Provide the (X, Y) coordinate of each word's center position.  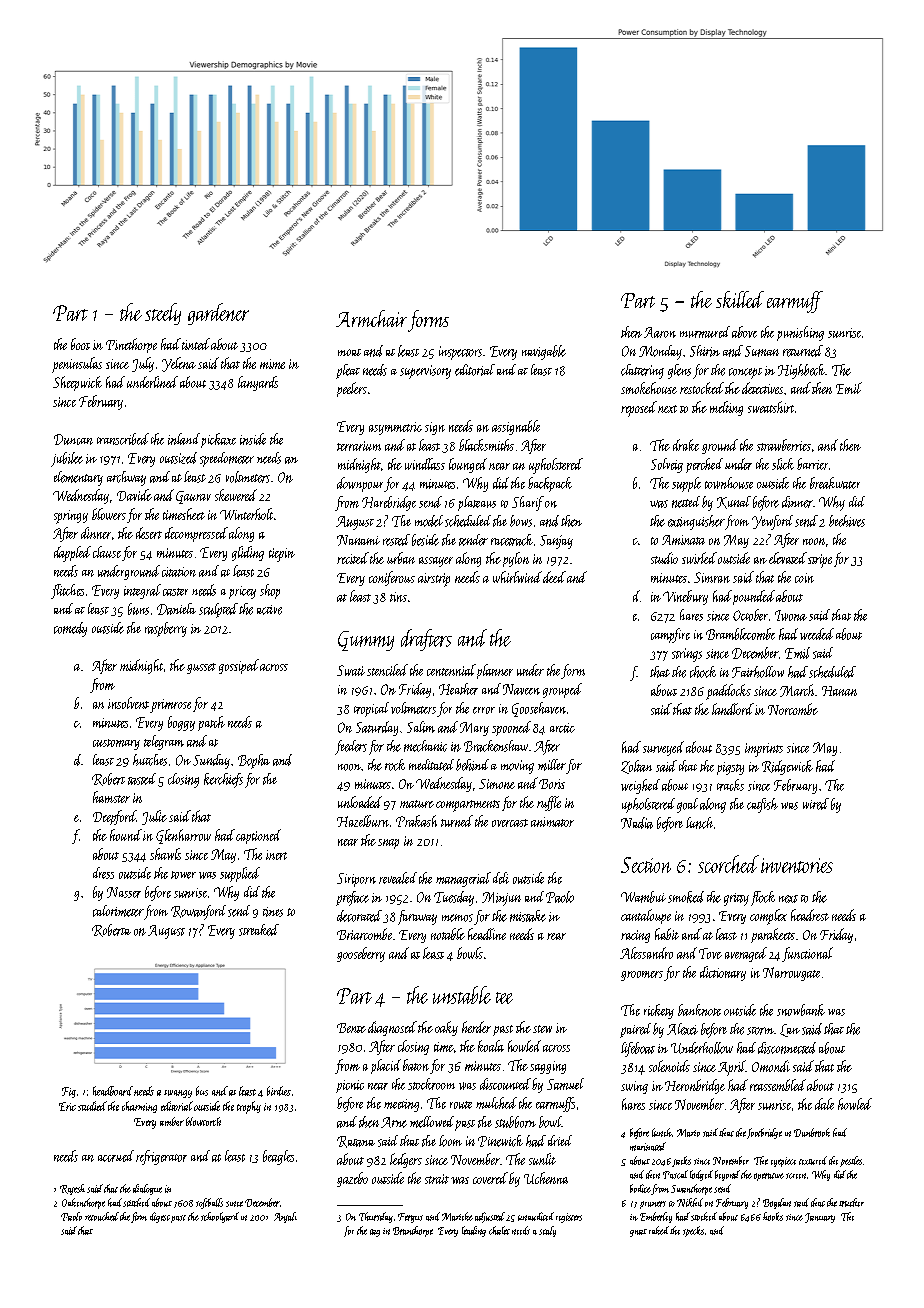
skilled (740, 299)
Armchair (371, 318)
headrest (810, 915)
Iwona (791, 615)
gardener (218, 314)
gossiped (239, 666)
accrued (116, 1156)
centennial (451, 670)
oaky (446, 1028)
